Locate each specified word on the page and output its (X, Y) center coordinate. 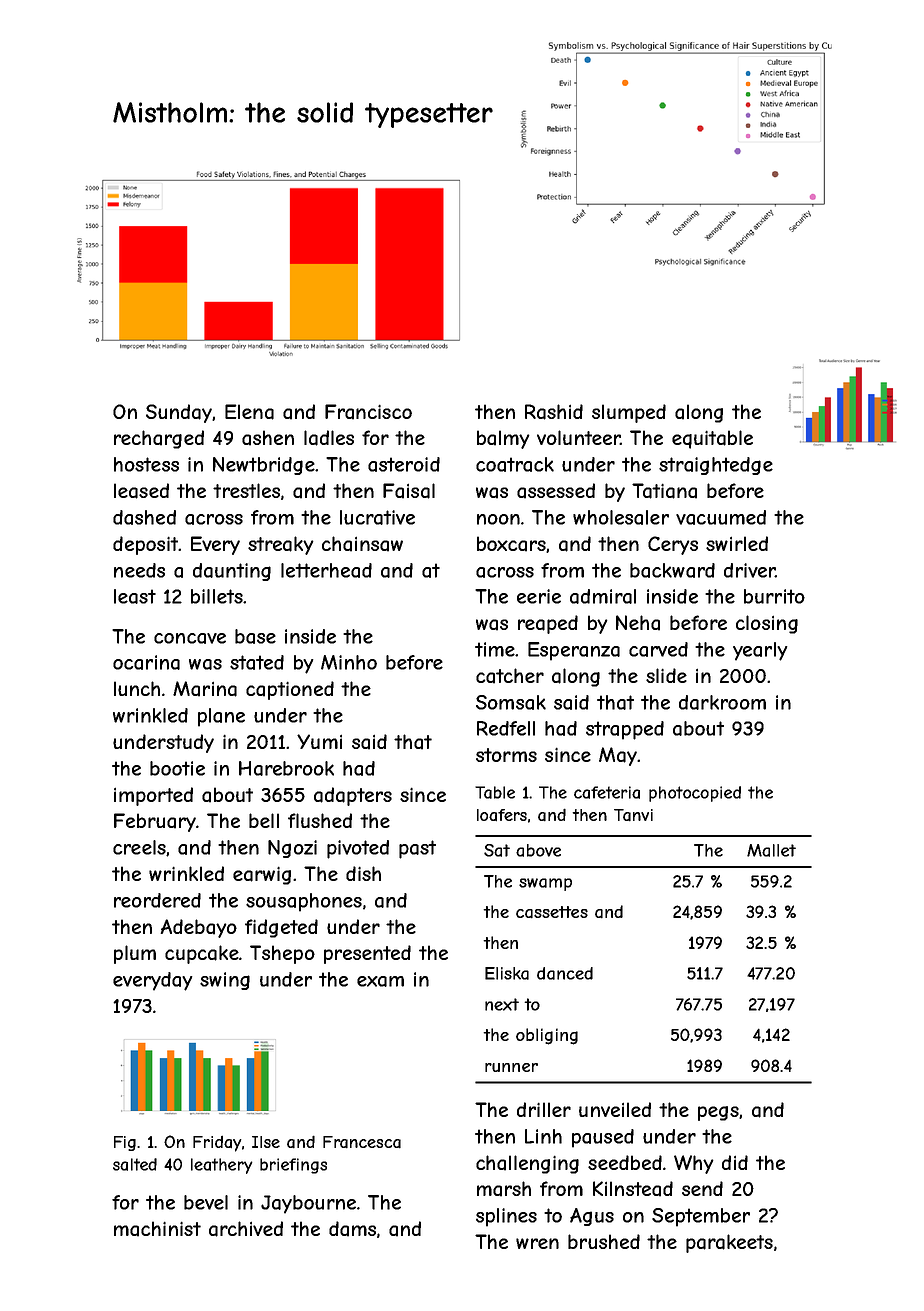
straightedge (716, 466)
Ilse (266, 1142)
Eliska (507, 973)
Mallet (771, 850)
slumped (629, 413)
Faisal (409, 491)
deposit (145, 545)
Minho (349, 662)
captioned (290, 690)
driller (544, 1109)
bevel (206, 1202)
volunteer (578, 437)
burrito (774, 596)
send (702, 1188)
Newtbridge (264, 466)
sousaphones (304, 902)
